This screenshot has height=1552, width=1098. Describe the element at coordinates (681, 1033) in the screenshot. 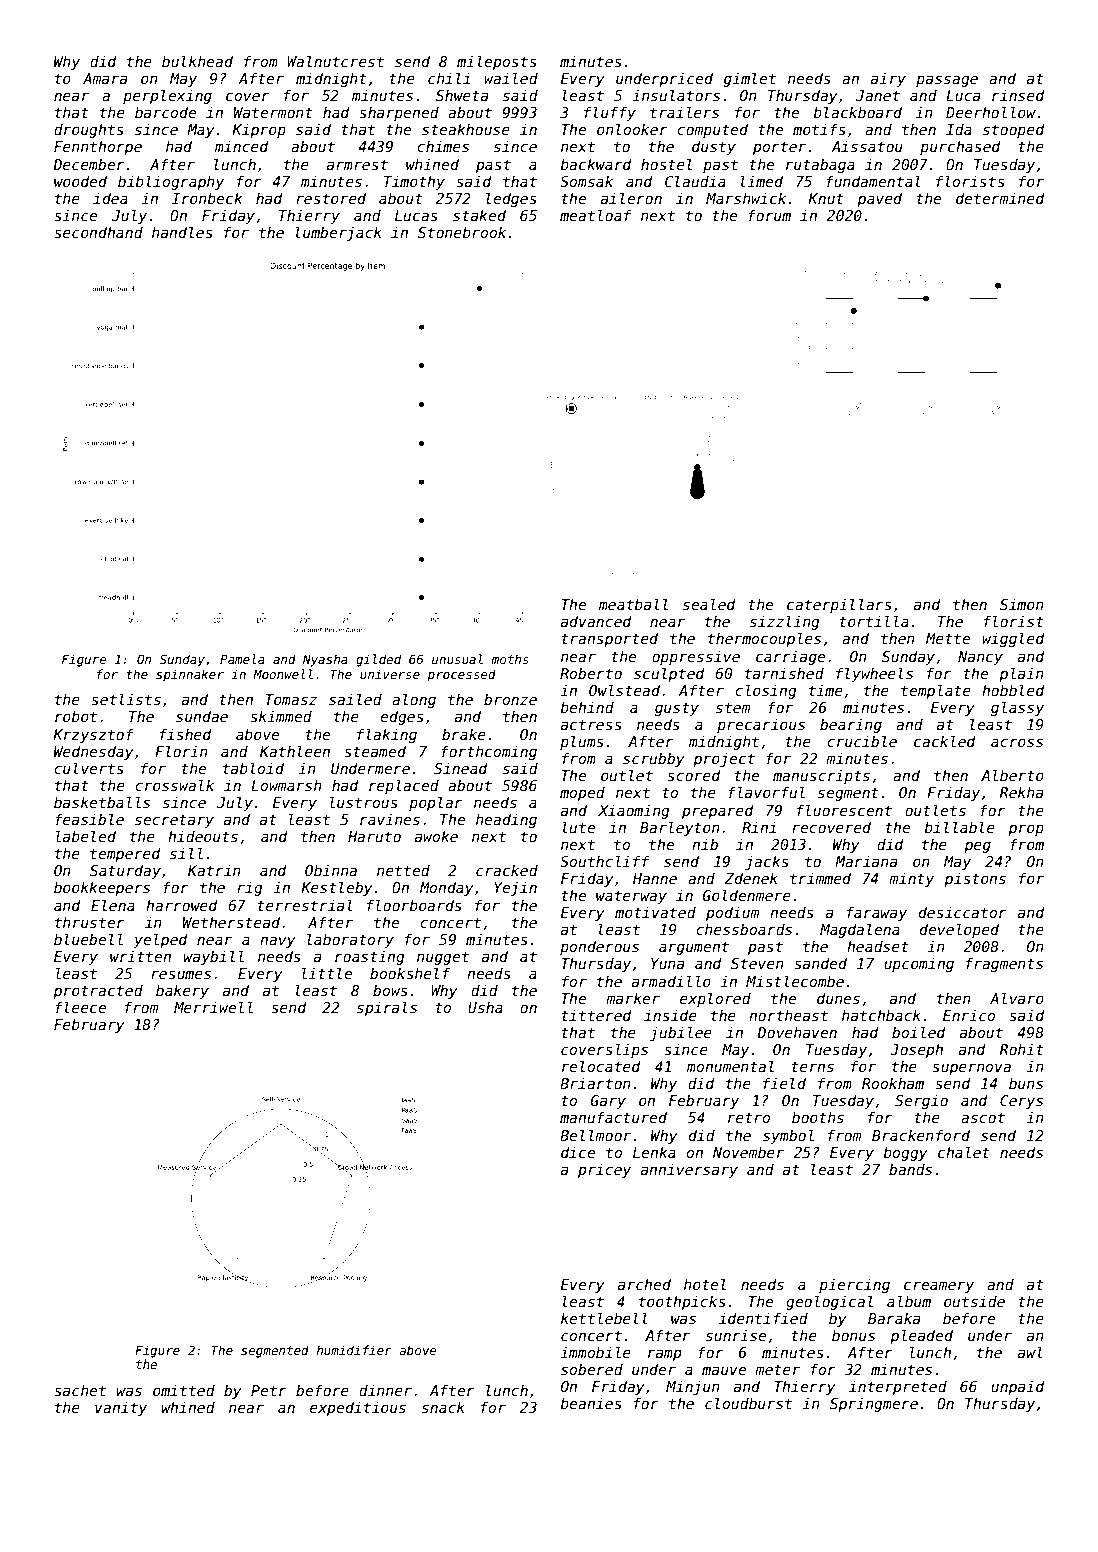

I see `jubilee` at that location.
